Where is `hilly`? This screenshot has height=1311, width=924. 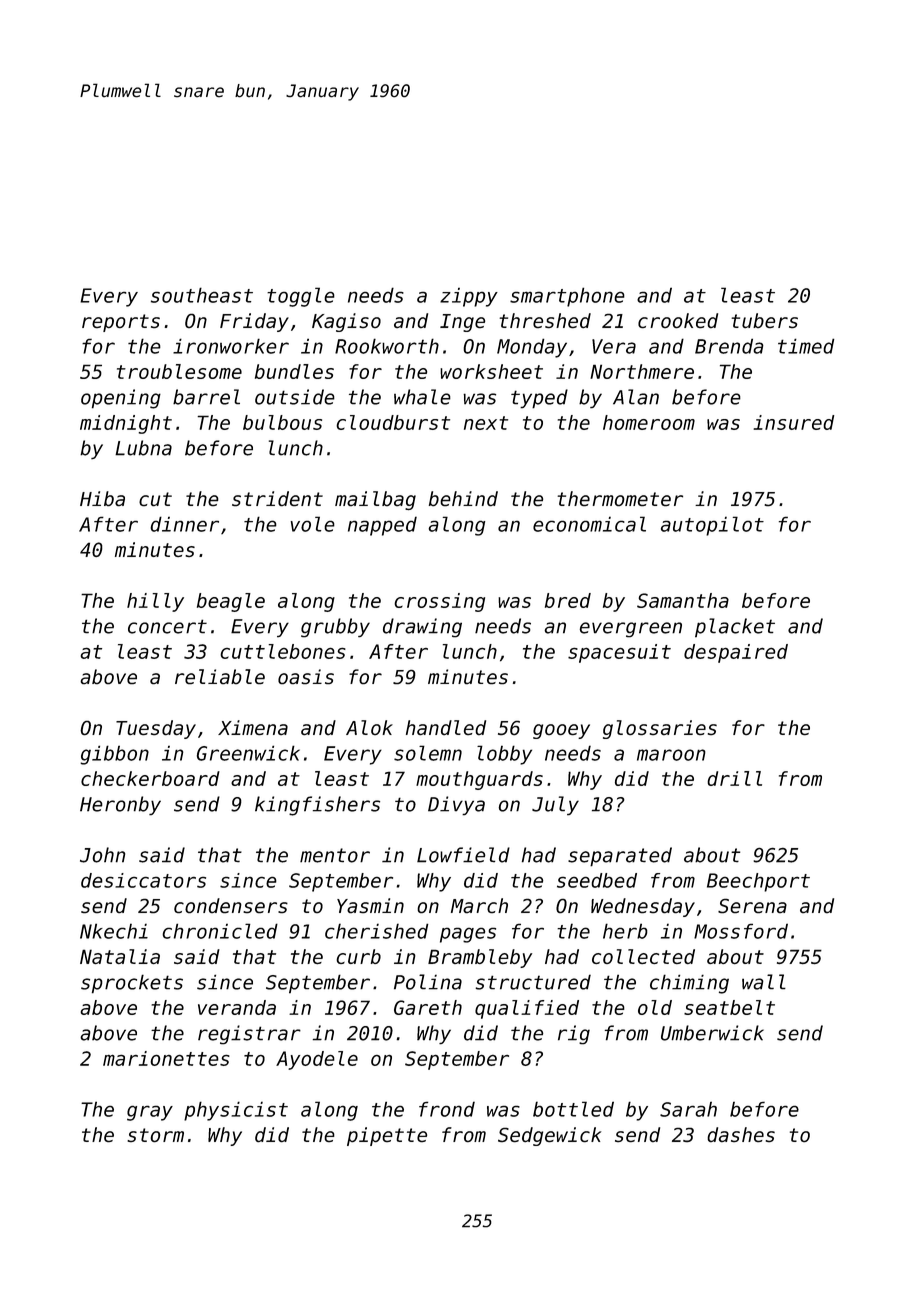
hilly is located at coordinates (155, 602).
